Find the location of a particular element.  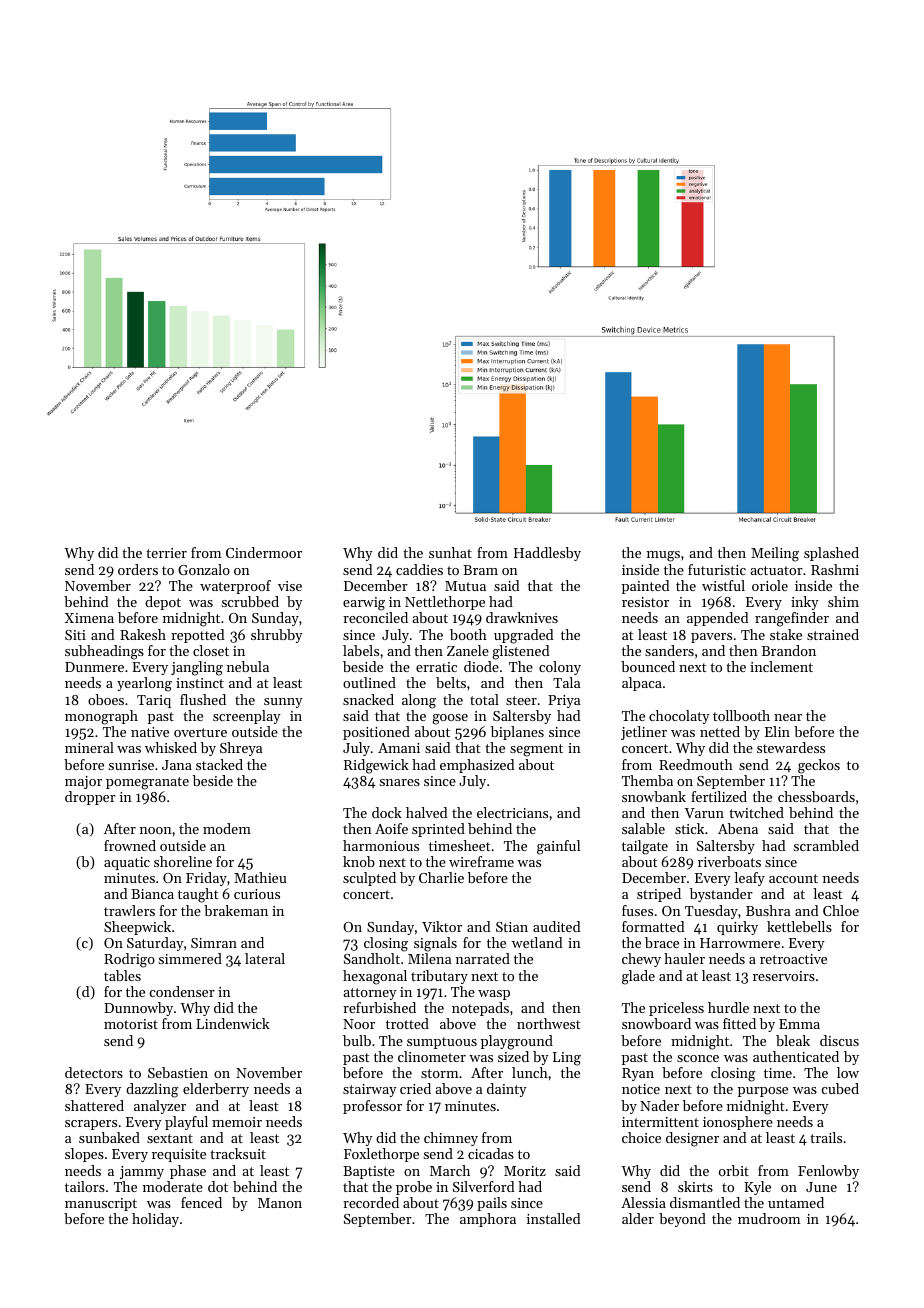

chocolaty is located at coordinates (679, 717).
